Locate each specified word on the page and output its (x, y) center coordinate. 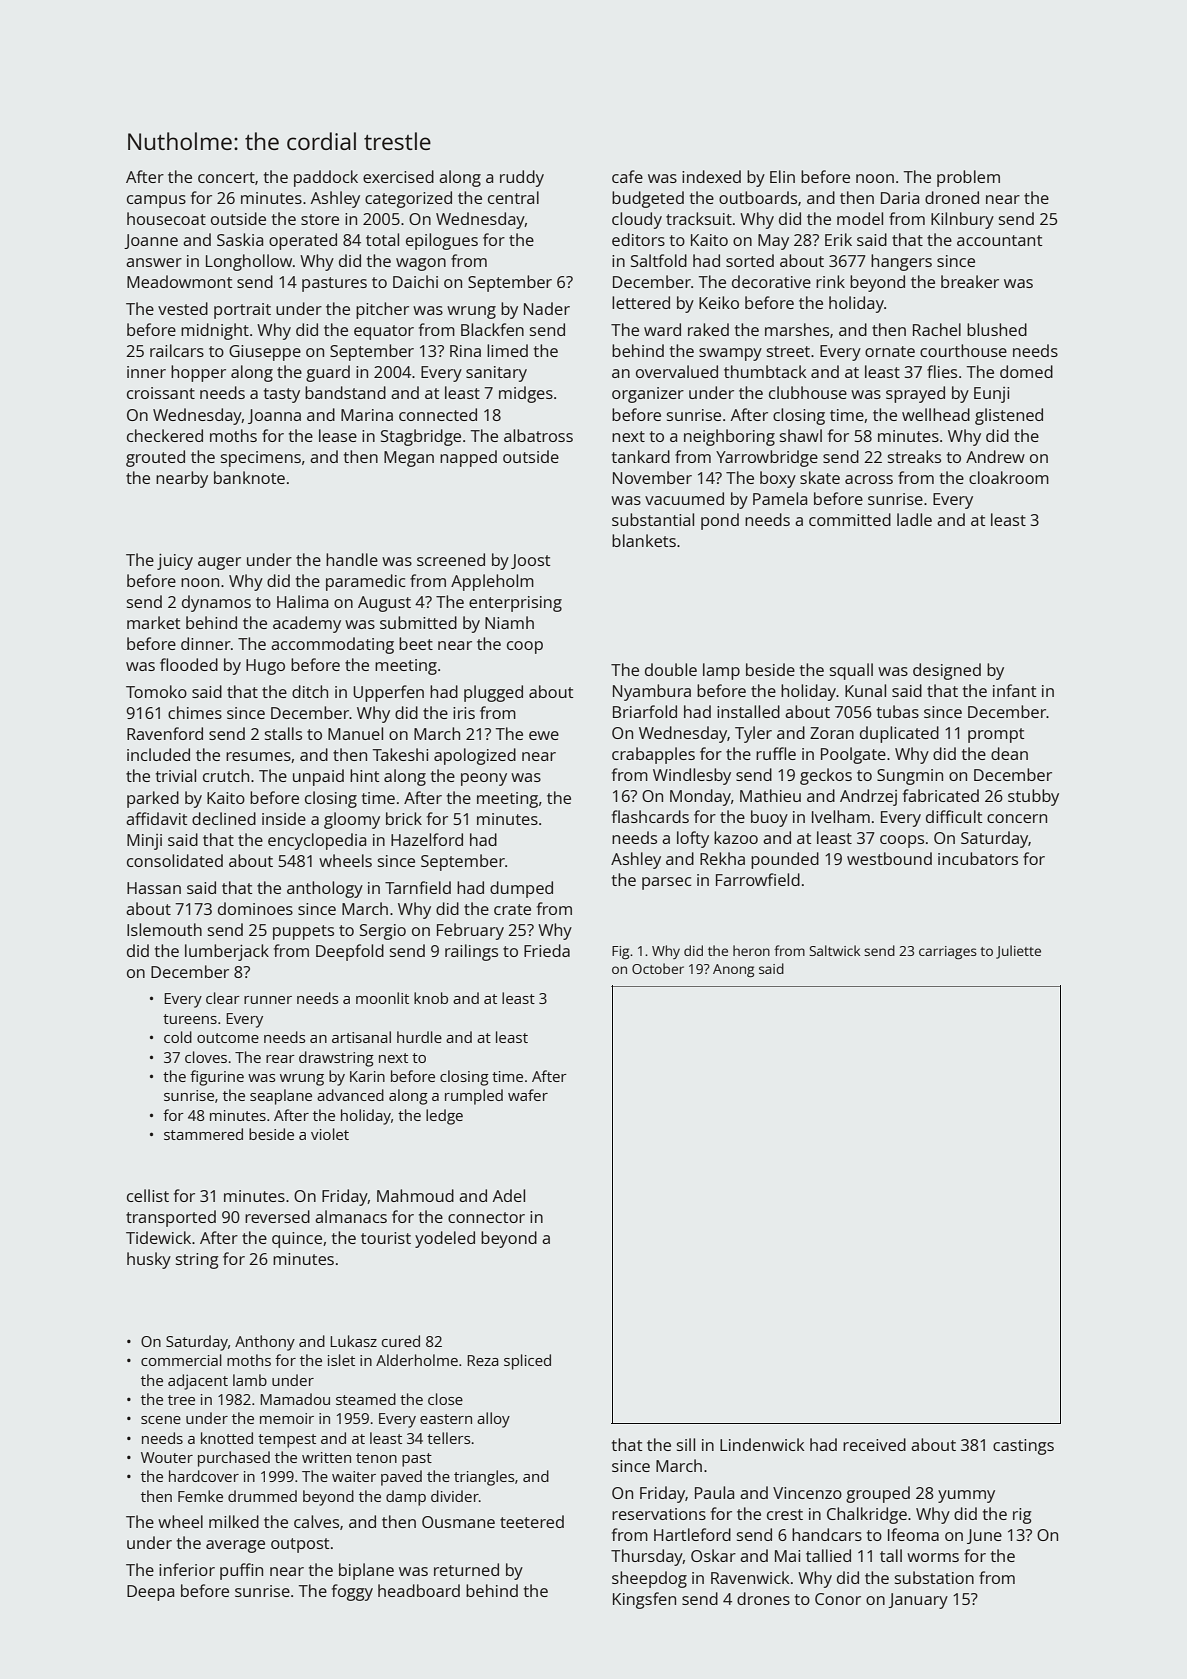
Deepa (150, 1593)
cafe (627, 176)
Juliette (1018, 952)
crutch (226, 775)
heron (751, 950)
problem (968, 178)
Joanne (151, 241)
